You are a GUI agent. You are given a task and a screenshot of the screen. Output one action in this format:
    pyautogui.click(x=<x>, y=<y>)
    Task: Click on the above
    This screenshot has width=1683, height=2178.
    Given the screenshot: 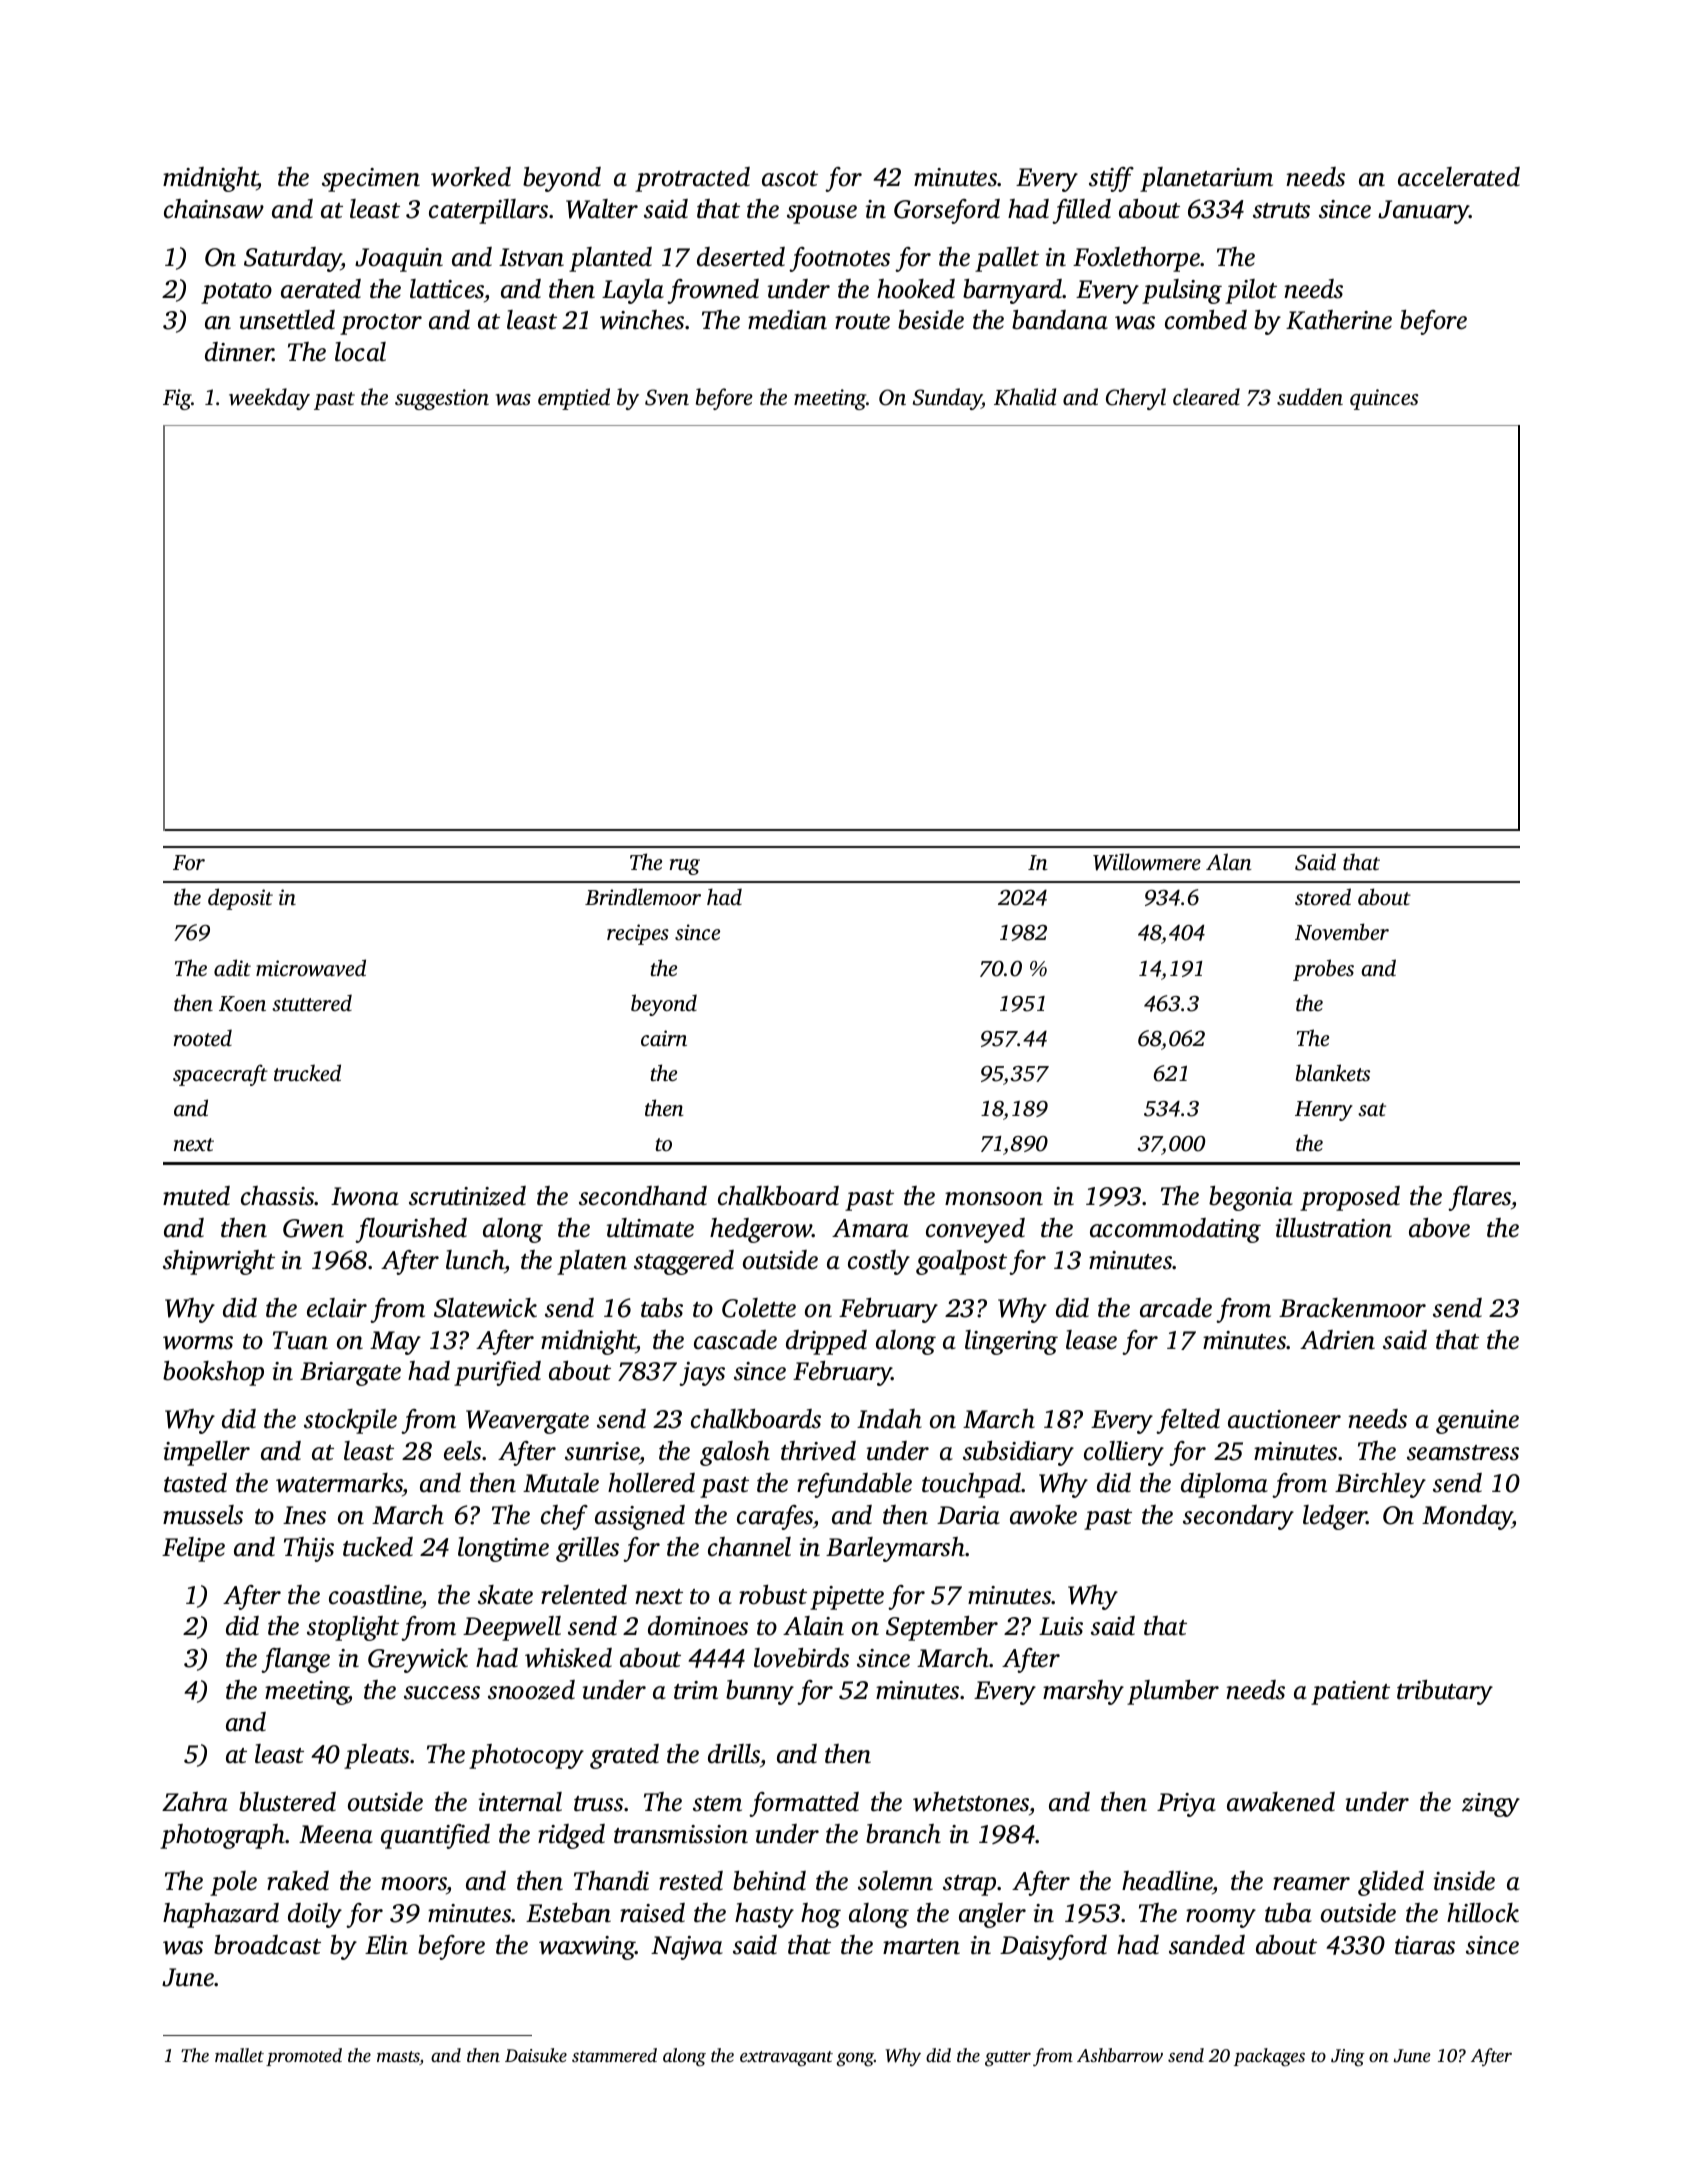 What is the action you would take?
    pyautogui.click(x=1439, y=1228)
